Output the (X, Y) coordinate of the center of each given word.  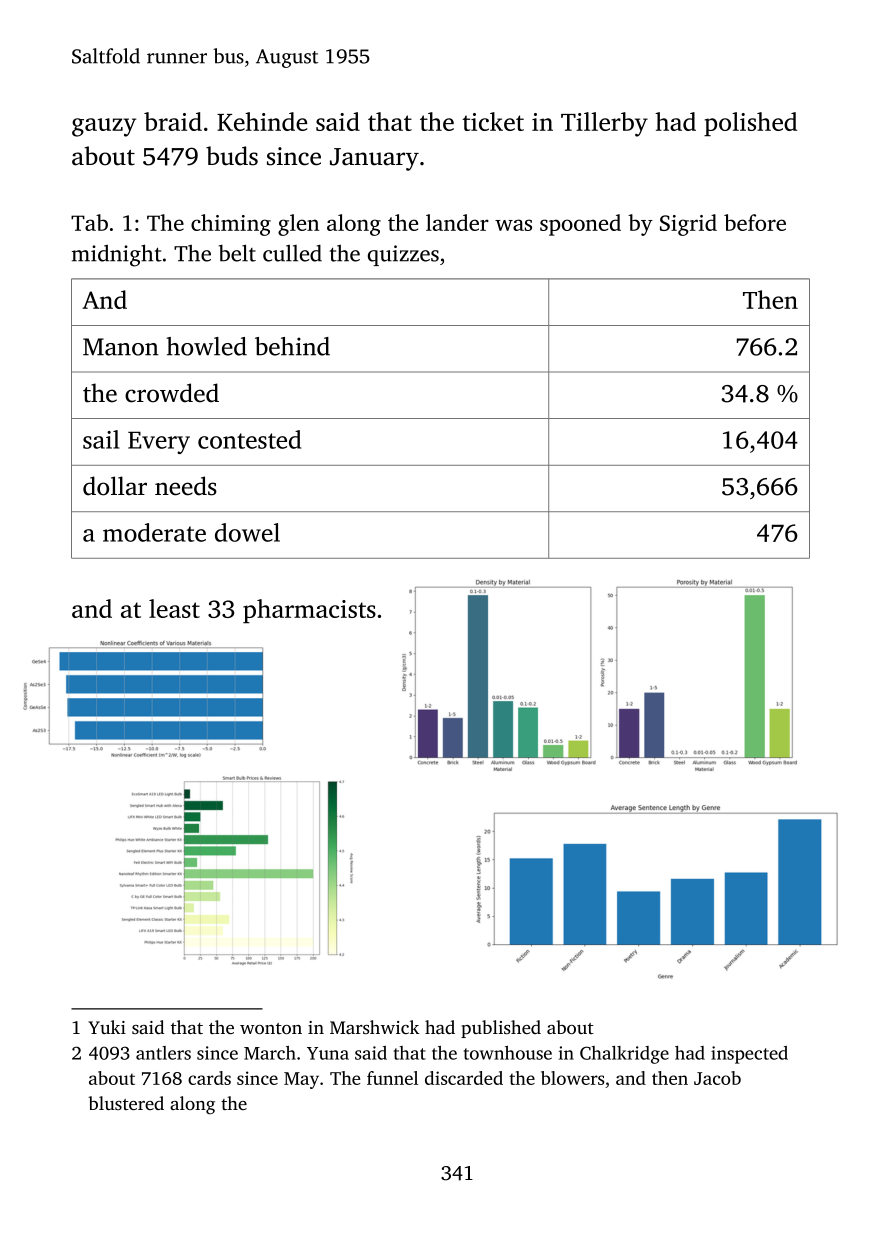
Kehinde (262, 121)
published (501, 1029)
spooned (580, 225)
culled (292, 253)
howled (207, 346)
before (755, 222)
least (174, 608)
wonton (271, 1028)
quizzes (403, 255)
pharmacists (309, 611)
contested (249, 439)
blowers (572, 1078)
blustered (126, 1103)
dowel (247, 532)
